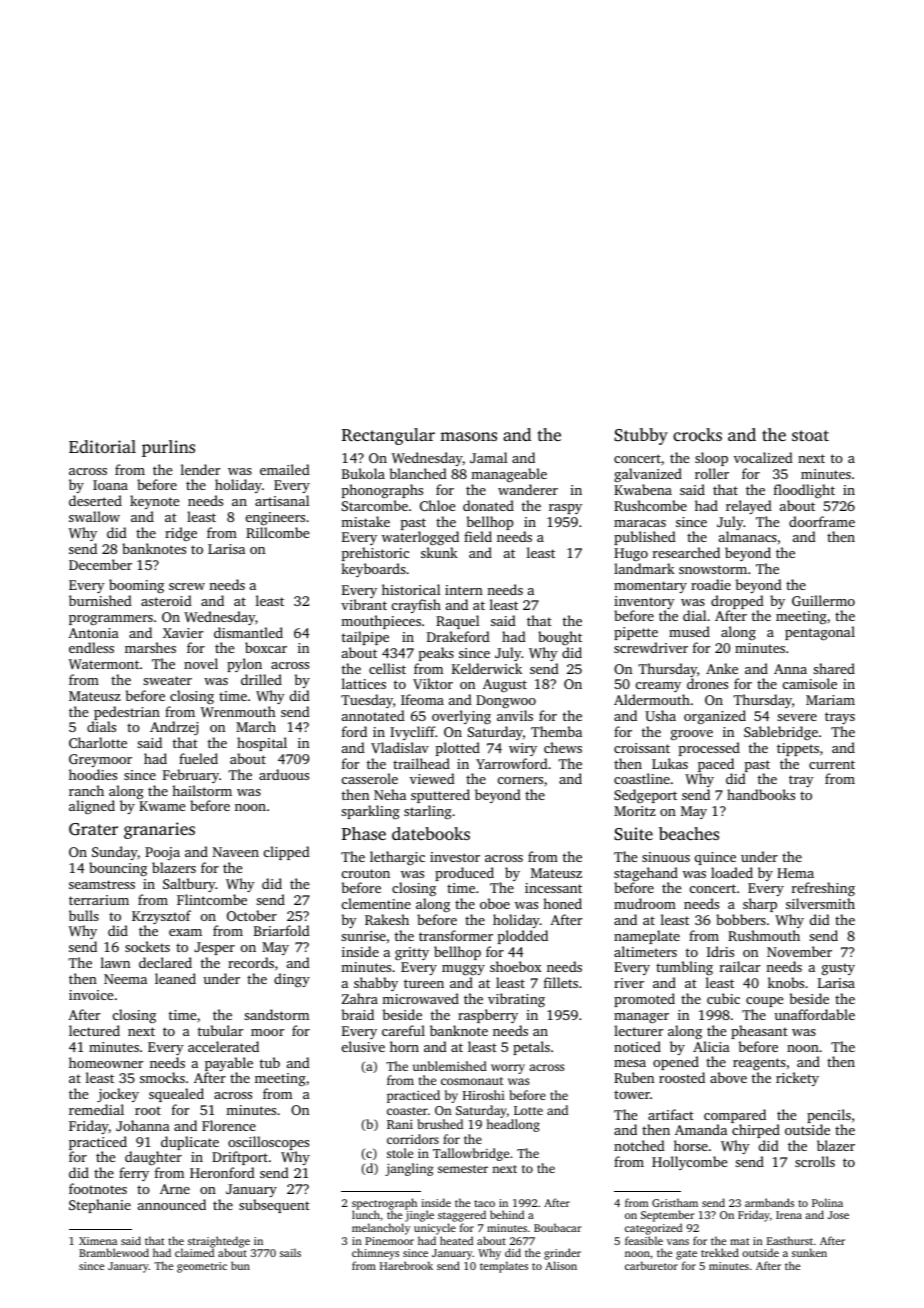  Describe the element at coordinates (455, 857) in the page. I see `investor` at that location.
